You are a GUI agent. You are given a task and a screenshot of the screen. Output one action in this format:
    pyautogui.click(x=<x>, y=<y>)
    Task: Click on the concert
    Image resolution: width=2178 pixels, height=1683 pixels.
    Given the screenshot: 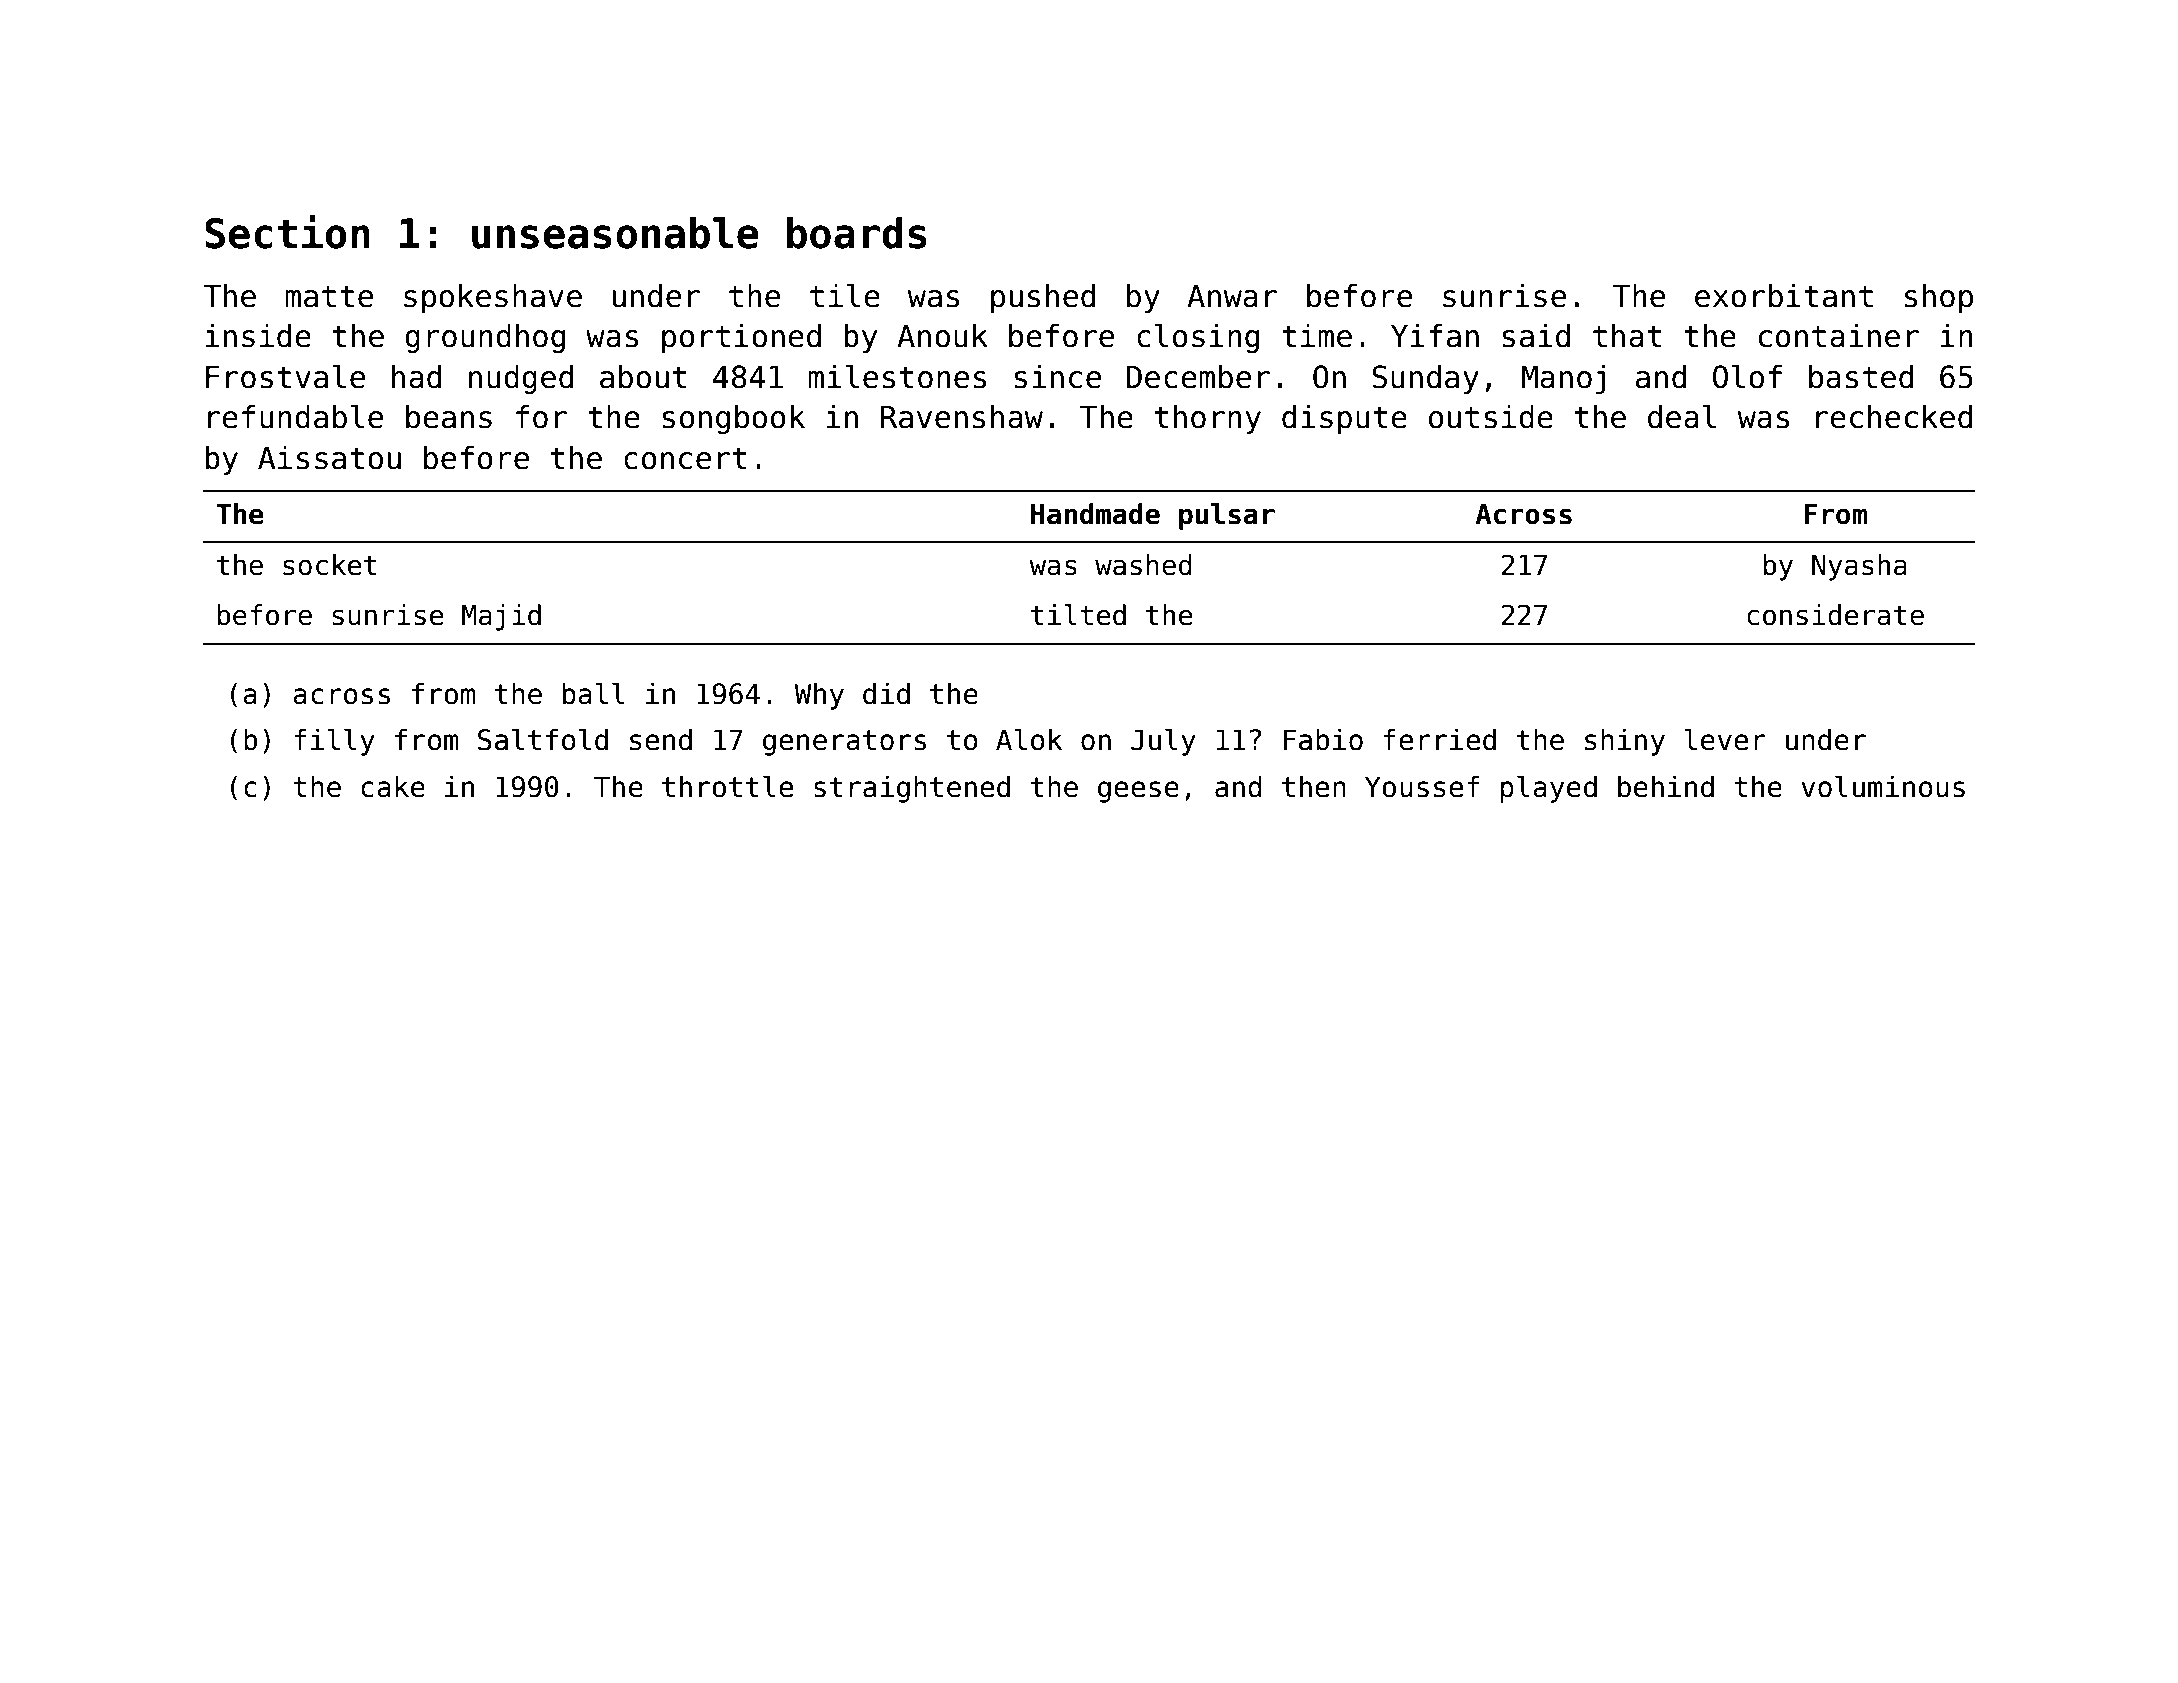 What is the action you would take?
    pyautogui.click(x=685, y=458)
